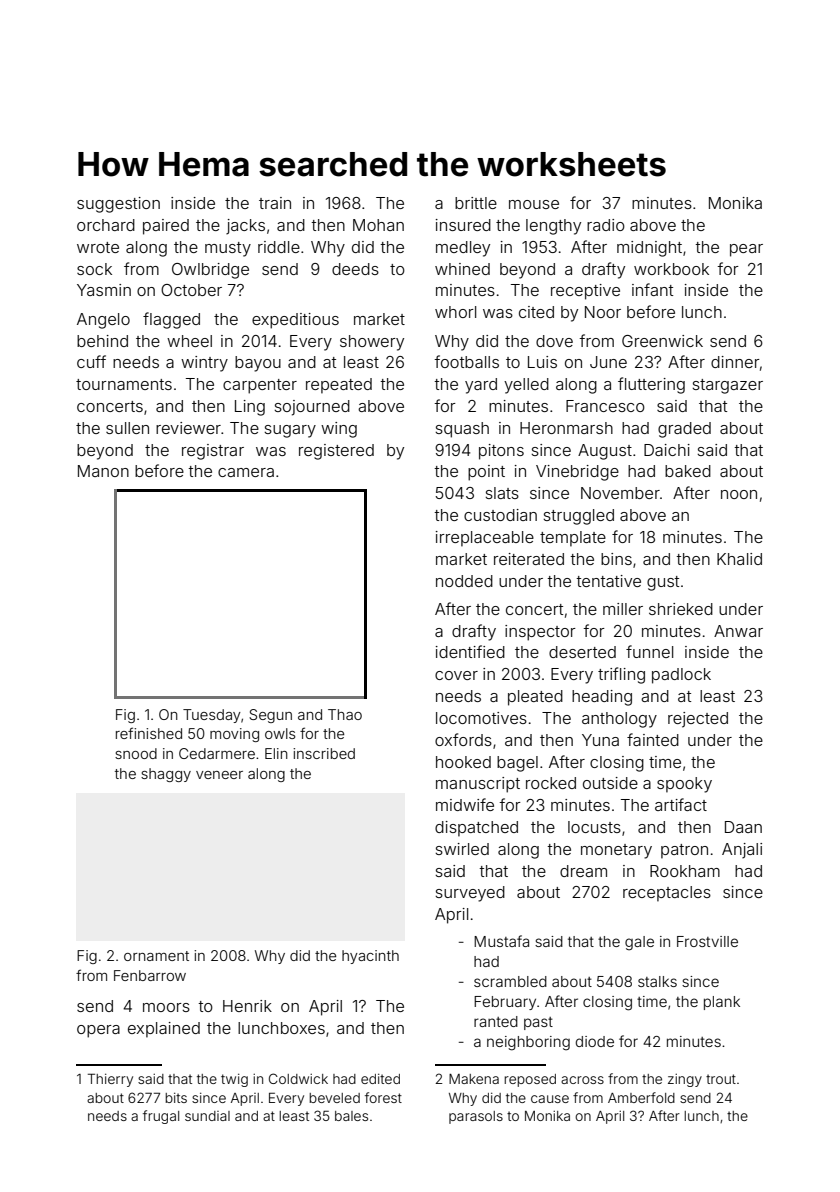 The image size is (840, 1192). Describe the element at coordinates (351, 1116) in the page. I see `bales` at that location.
